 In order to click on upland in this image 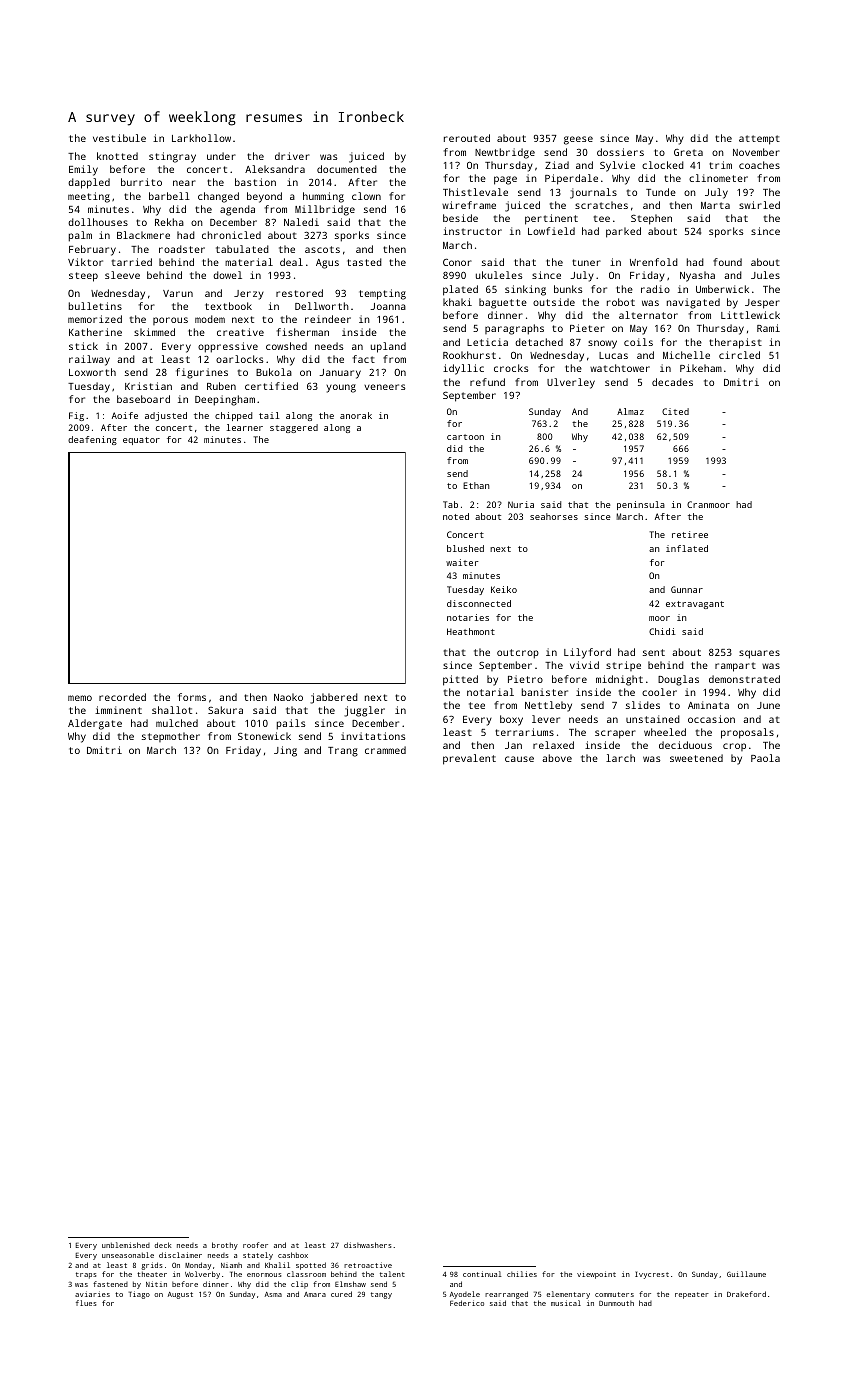, I will do `click(388, 347)`.
